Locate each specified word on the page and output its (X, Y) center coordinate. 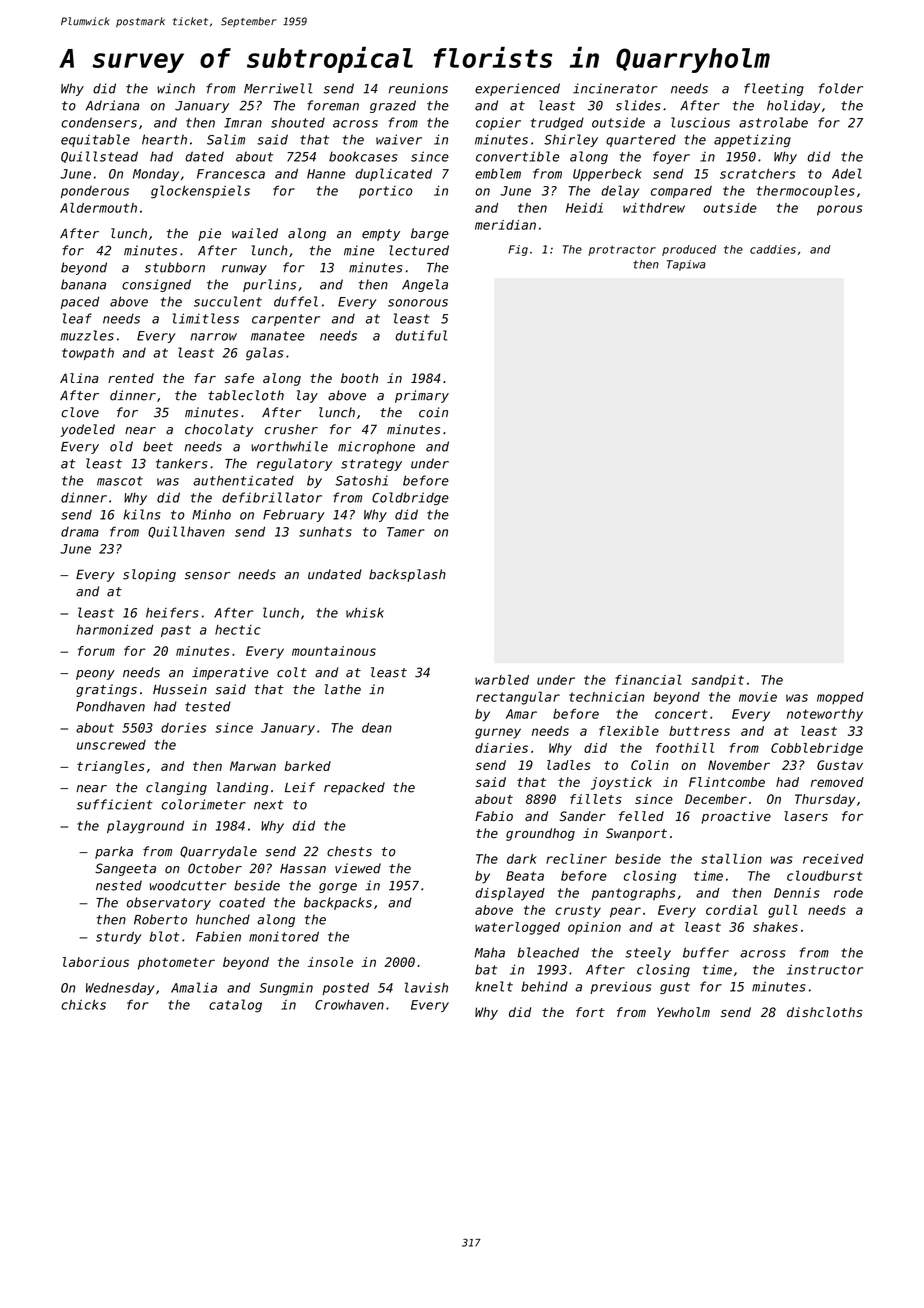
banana (83, 284)
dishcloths (825, 1012)
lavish (426, 987)
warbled (502, 679)
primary (422, 396)
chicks (83, 1004)
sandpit (717, 681)
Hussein (180, 689)
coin (433, 412)
